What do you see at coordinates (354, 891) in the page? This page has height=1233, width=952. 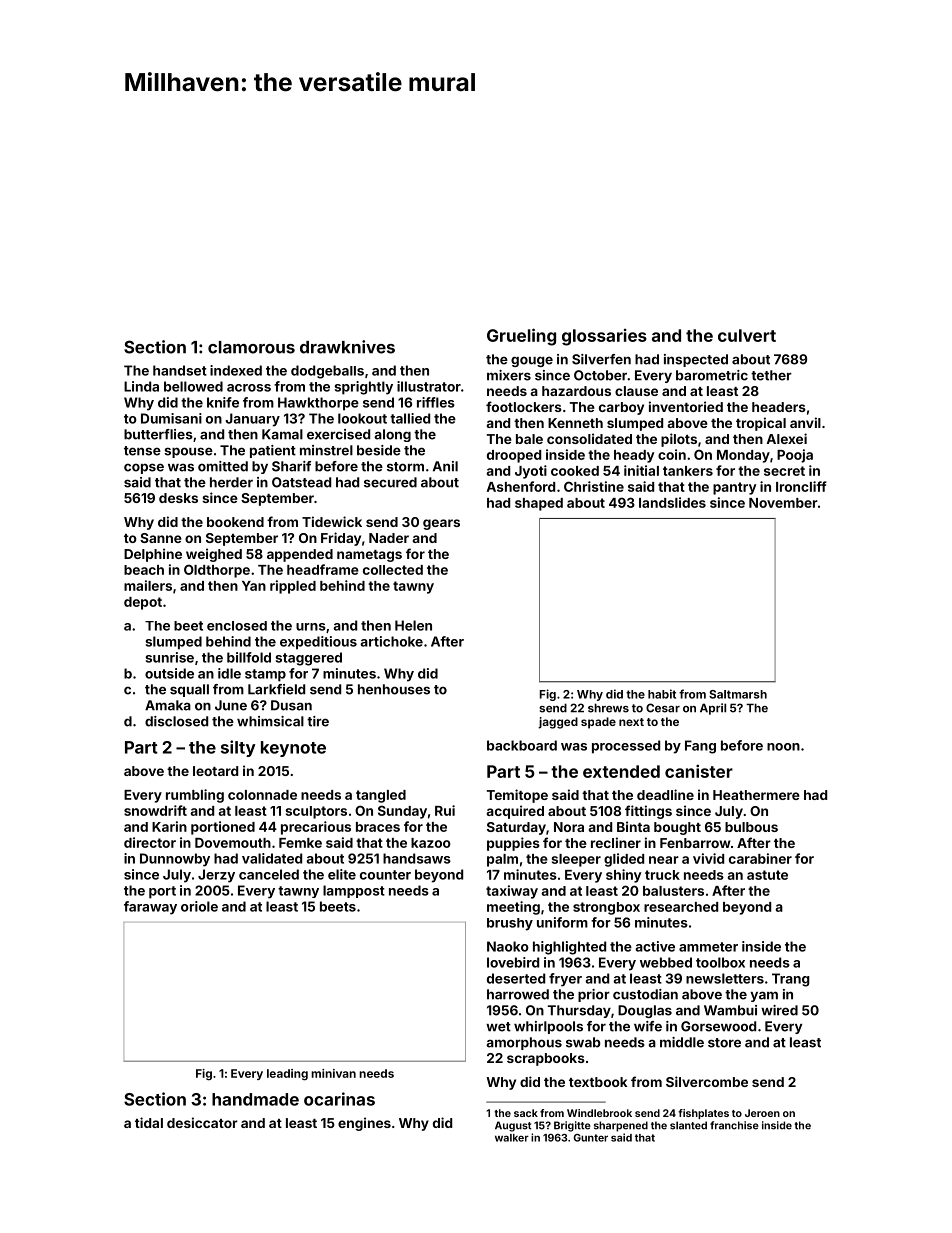 I see `lamppost` at bounding box center [354, 891].
